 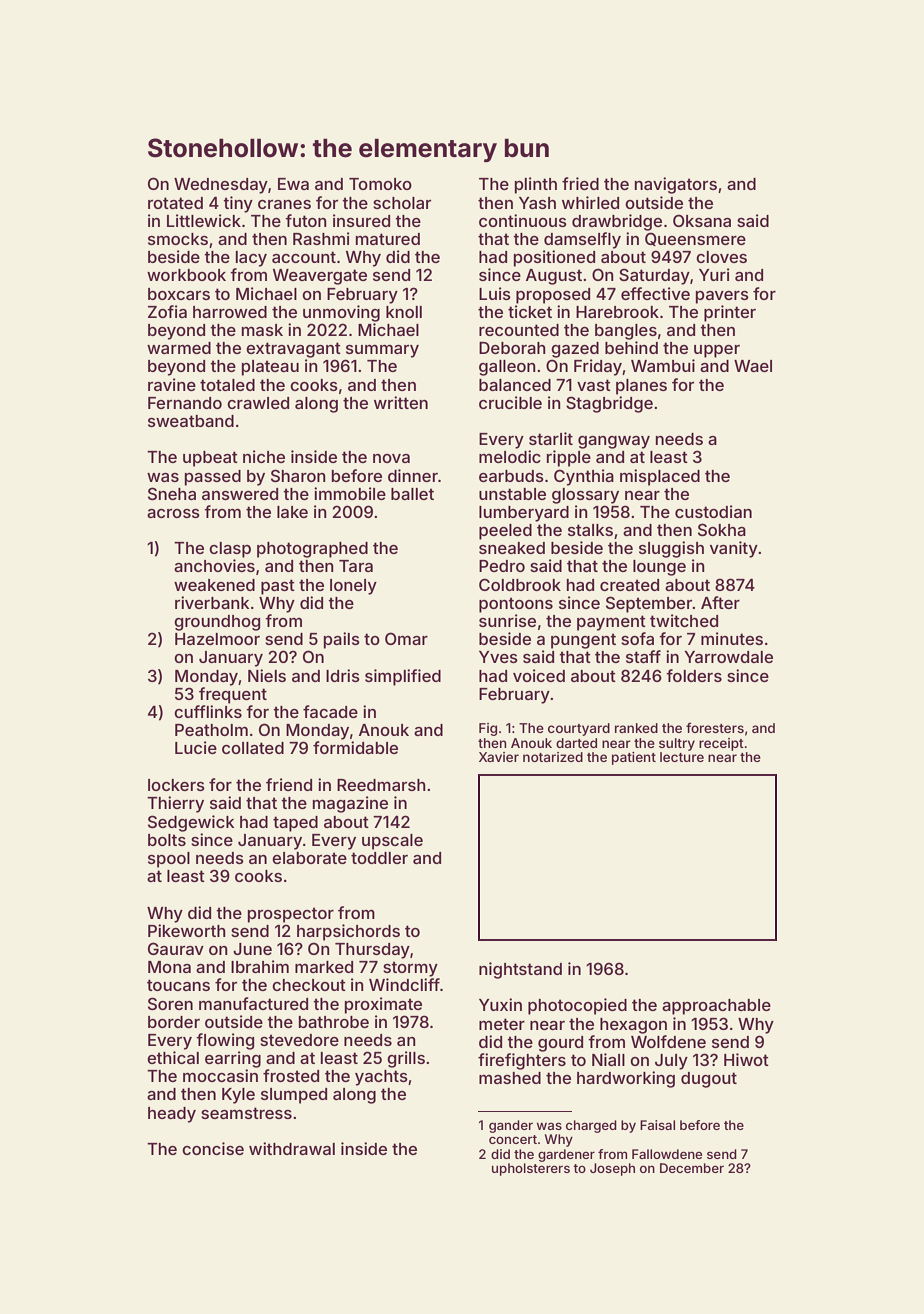 What do you see at coordinates (167, 311) in the screenshot?
I see `Zofia` at bounding box center [167, 311].
